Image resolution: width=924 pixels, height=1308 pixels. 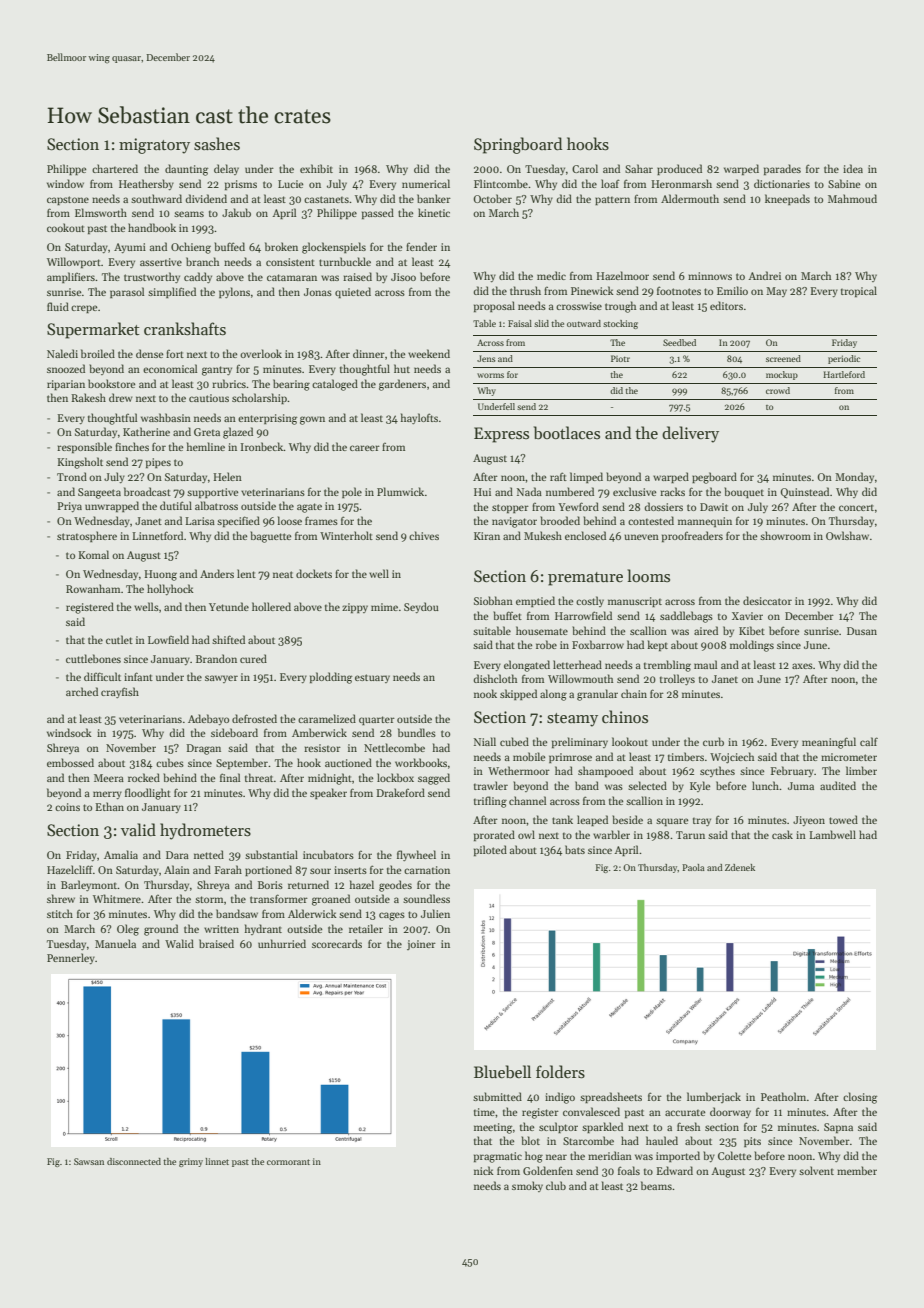 What do you see at coordinates (782, 169) in the screenshot?
I see `parades` at bounding box center [782, 169].
